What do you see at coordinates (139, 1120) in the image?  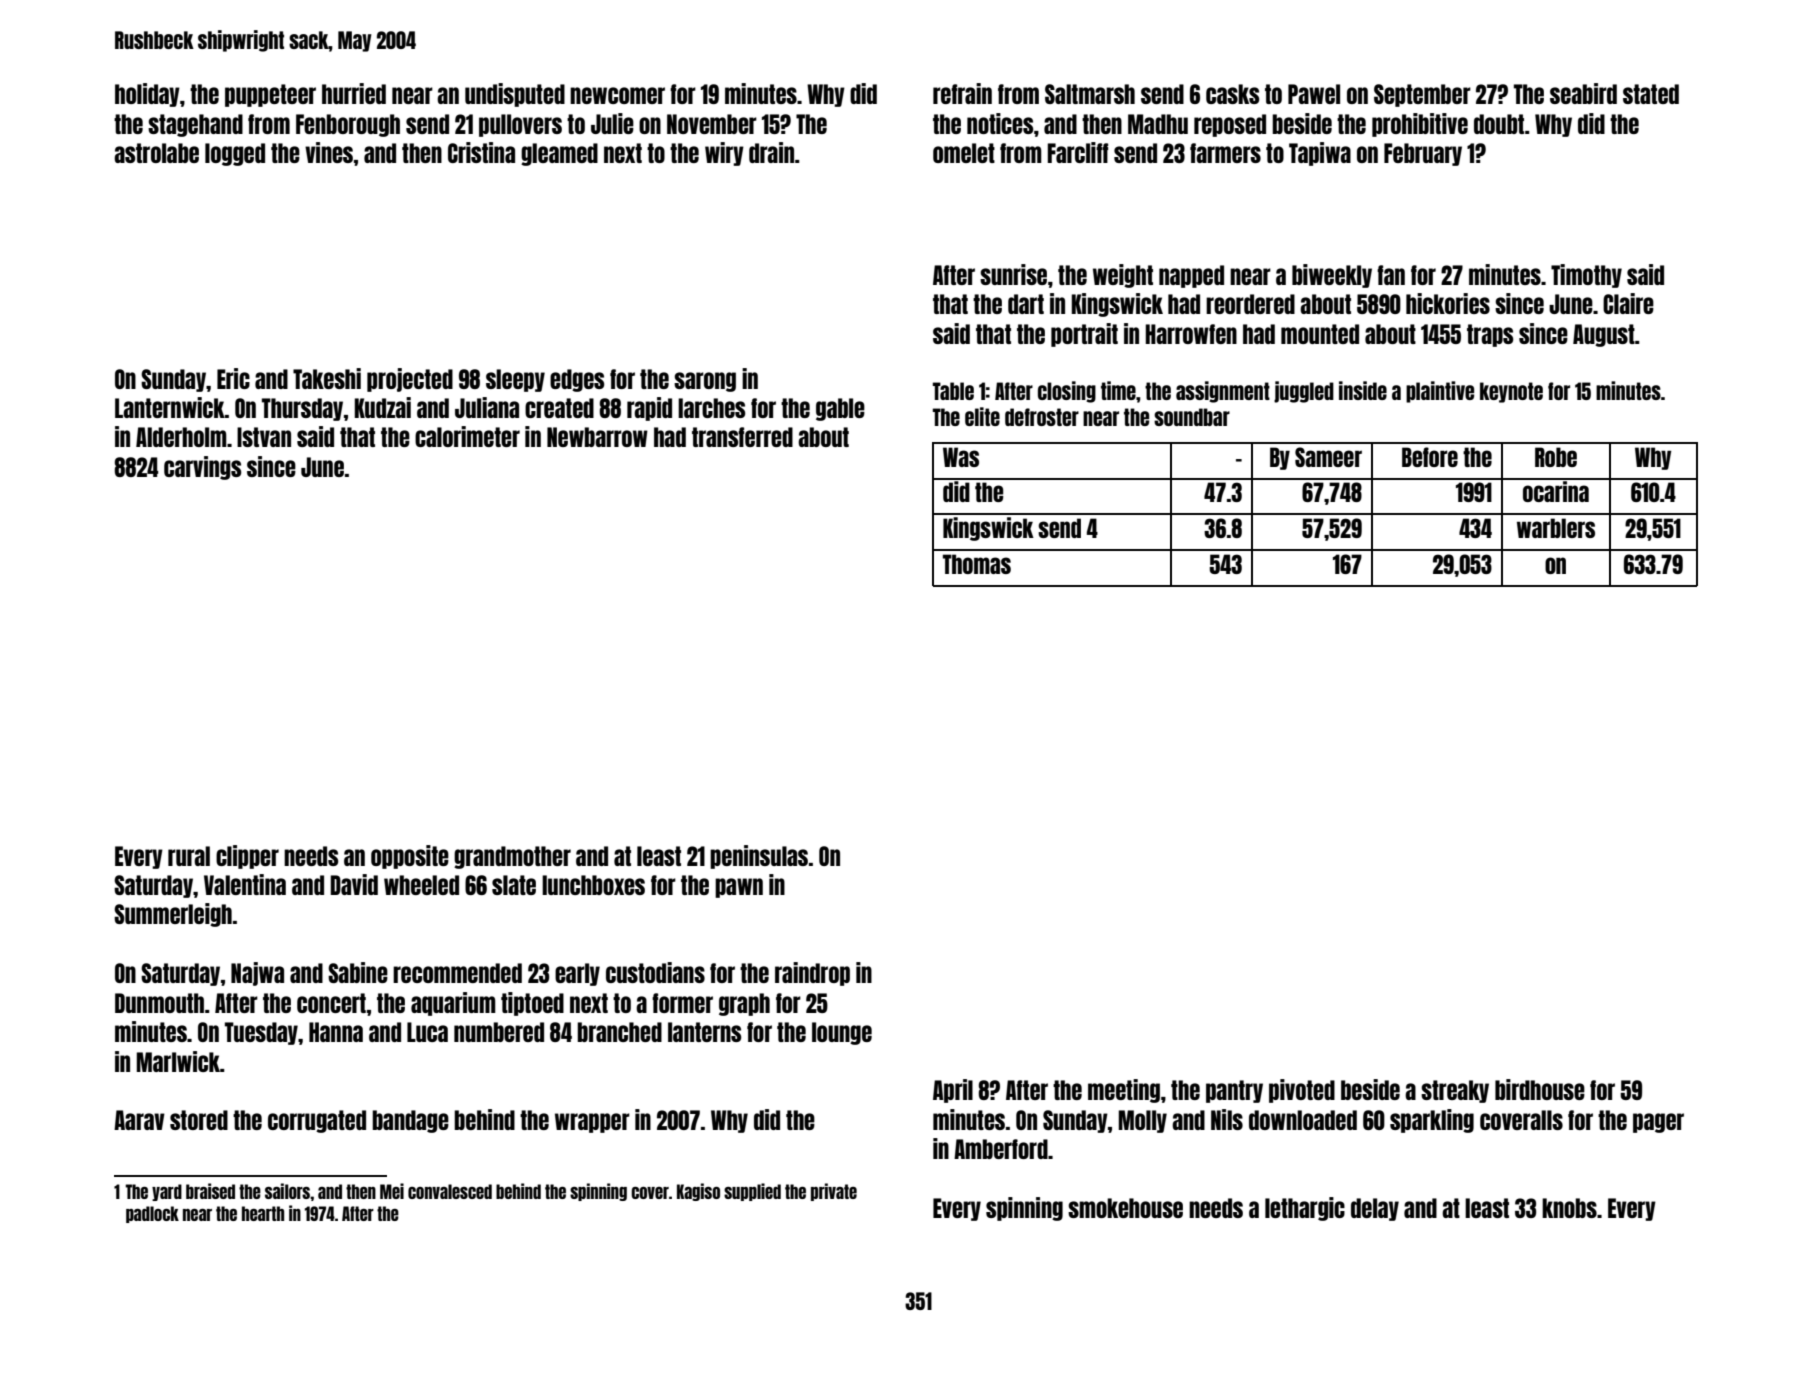 I see `Aarav` at bounding box center [139, 1120].
